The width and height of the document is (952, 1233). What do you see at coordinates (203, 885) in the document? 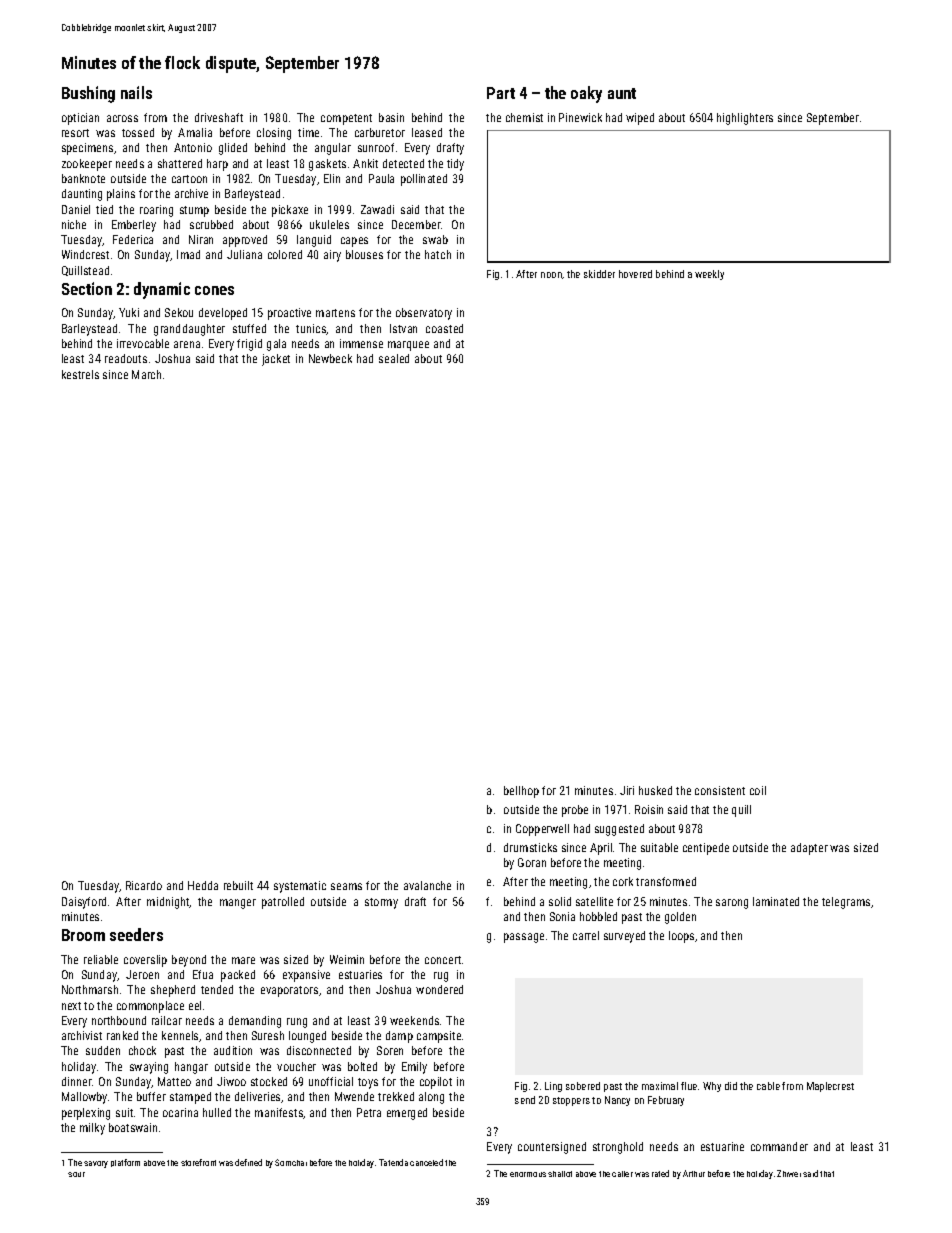
I see `Hedda` at bounding box center [203, 885].
